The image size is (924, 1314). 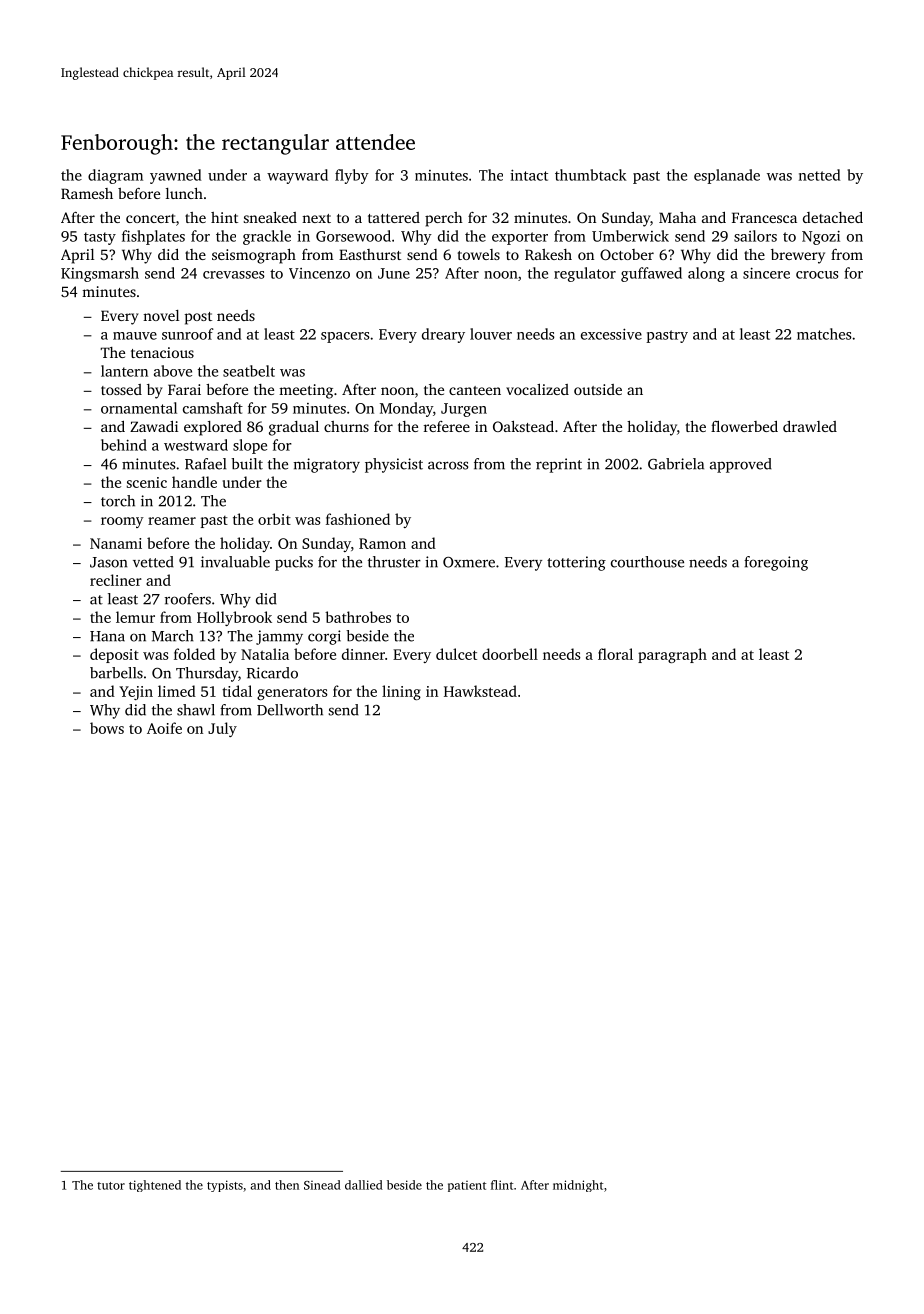 I want to click on midnight, so click(x=578, y=1186).
